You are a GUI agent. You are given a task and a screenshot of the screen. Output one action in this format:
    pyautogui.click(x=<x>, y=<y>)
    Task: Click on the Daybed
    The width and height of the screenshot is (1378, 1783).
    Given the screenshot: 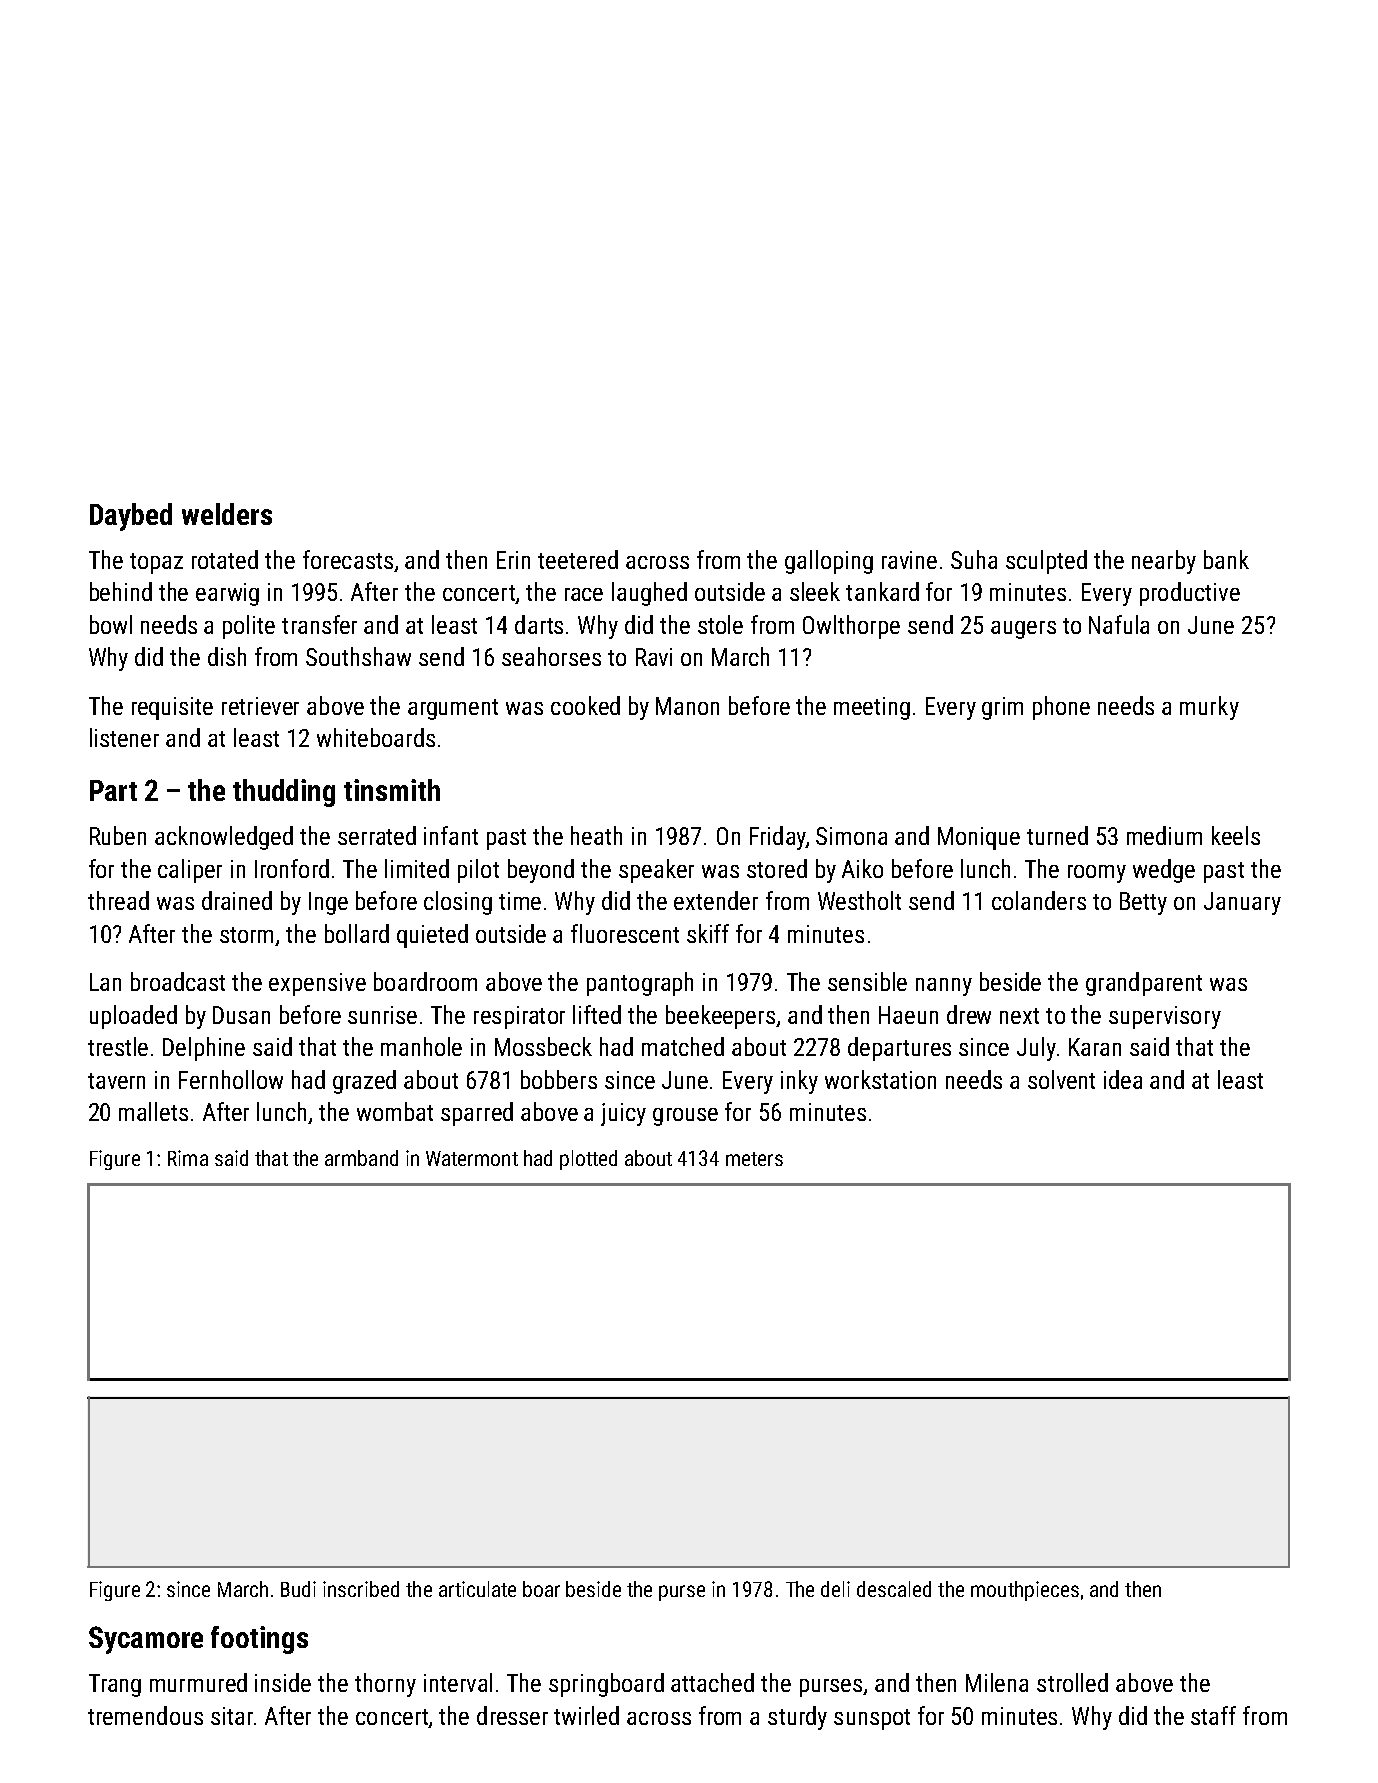 What is the action you would take?
    pyautogui.click(x=131, y=517)
